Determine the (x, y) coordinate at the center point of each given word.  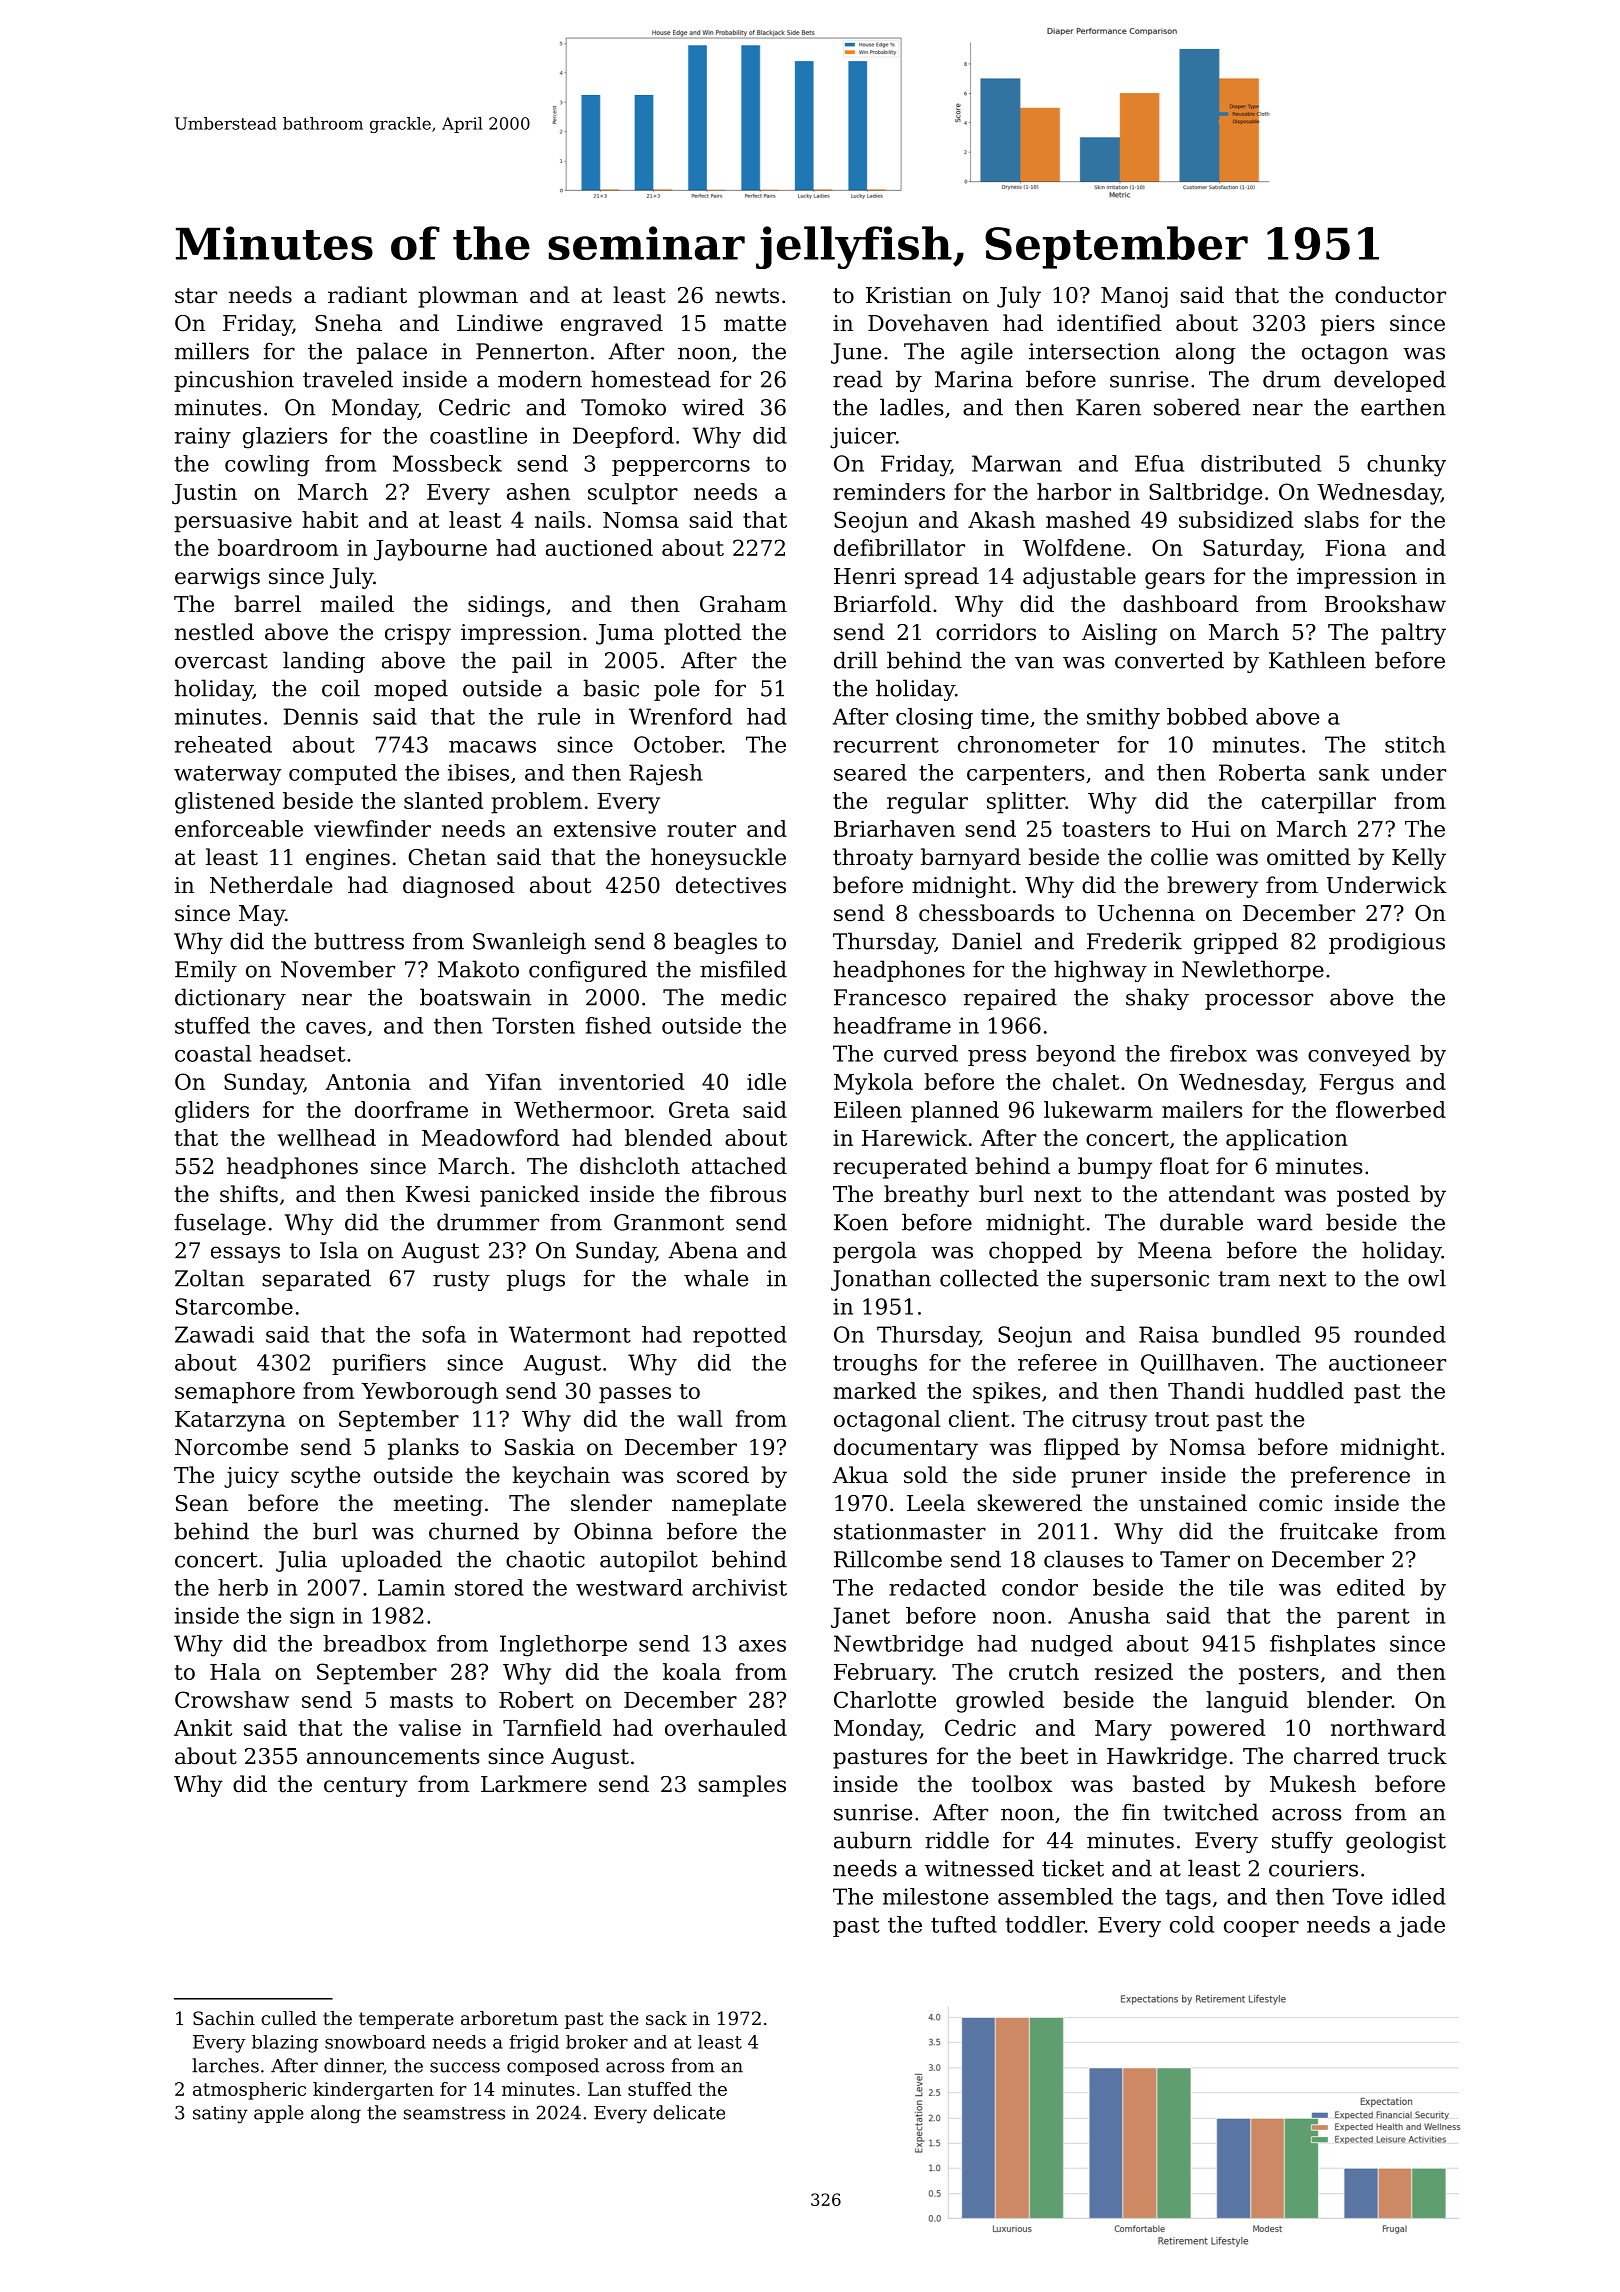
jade (1421, 1927)
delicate (689, 2112)
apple (279, 2114)
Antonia (368, 1082)
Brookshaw (1385, 604)
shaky (1157, 999)
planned (955, 1112)
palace (392, 353)
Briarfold (882, 604)
